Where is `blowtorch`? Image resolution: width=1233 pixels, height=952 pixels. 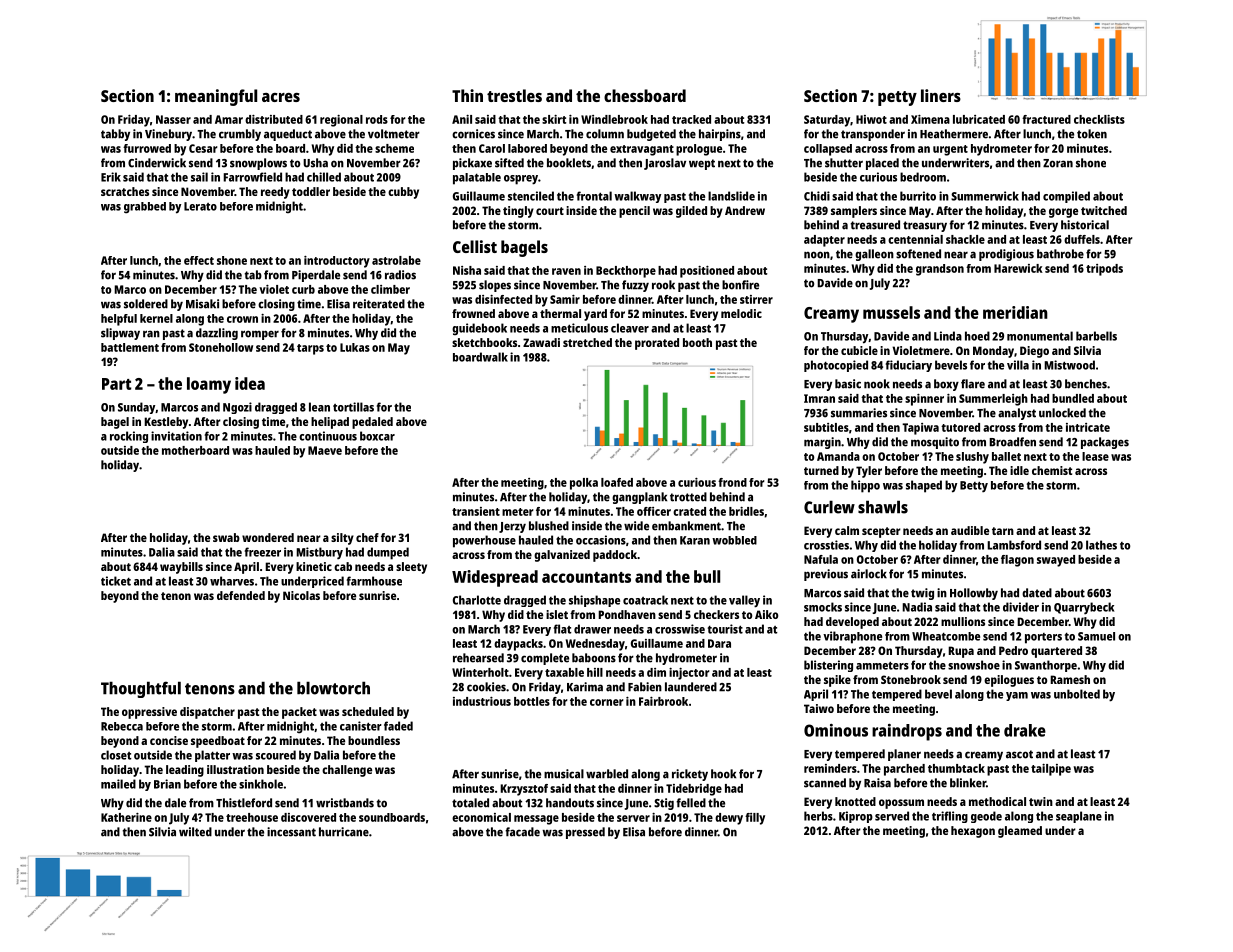
blowtorch is located at coordinates (333, 688).
